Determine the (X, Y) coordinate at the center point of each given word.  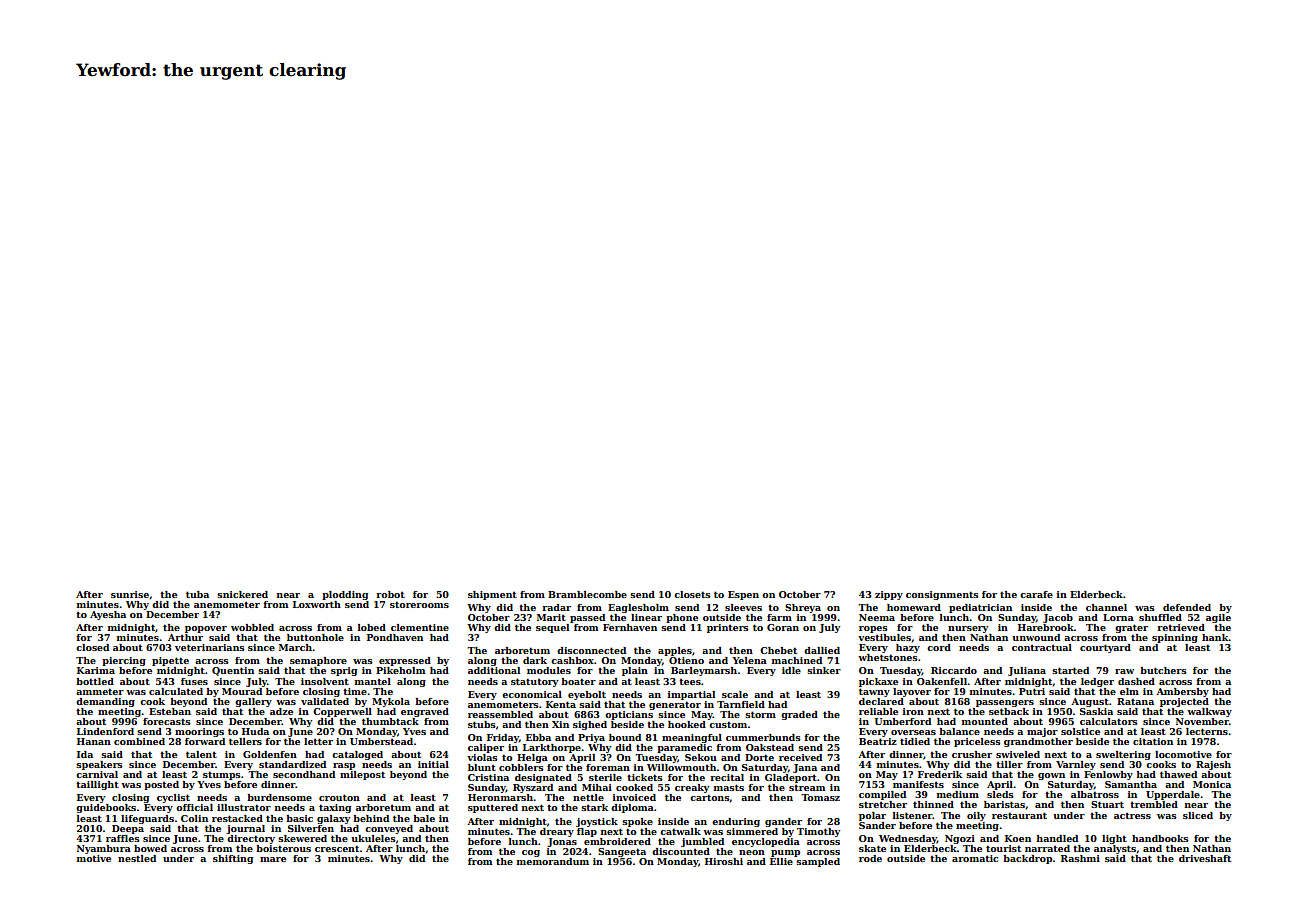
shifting (233, 859)
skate (872, 848)
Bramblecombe (587, 594)
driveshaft (1205, 858)
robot (390, 594)
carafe (1036, 594)
